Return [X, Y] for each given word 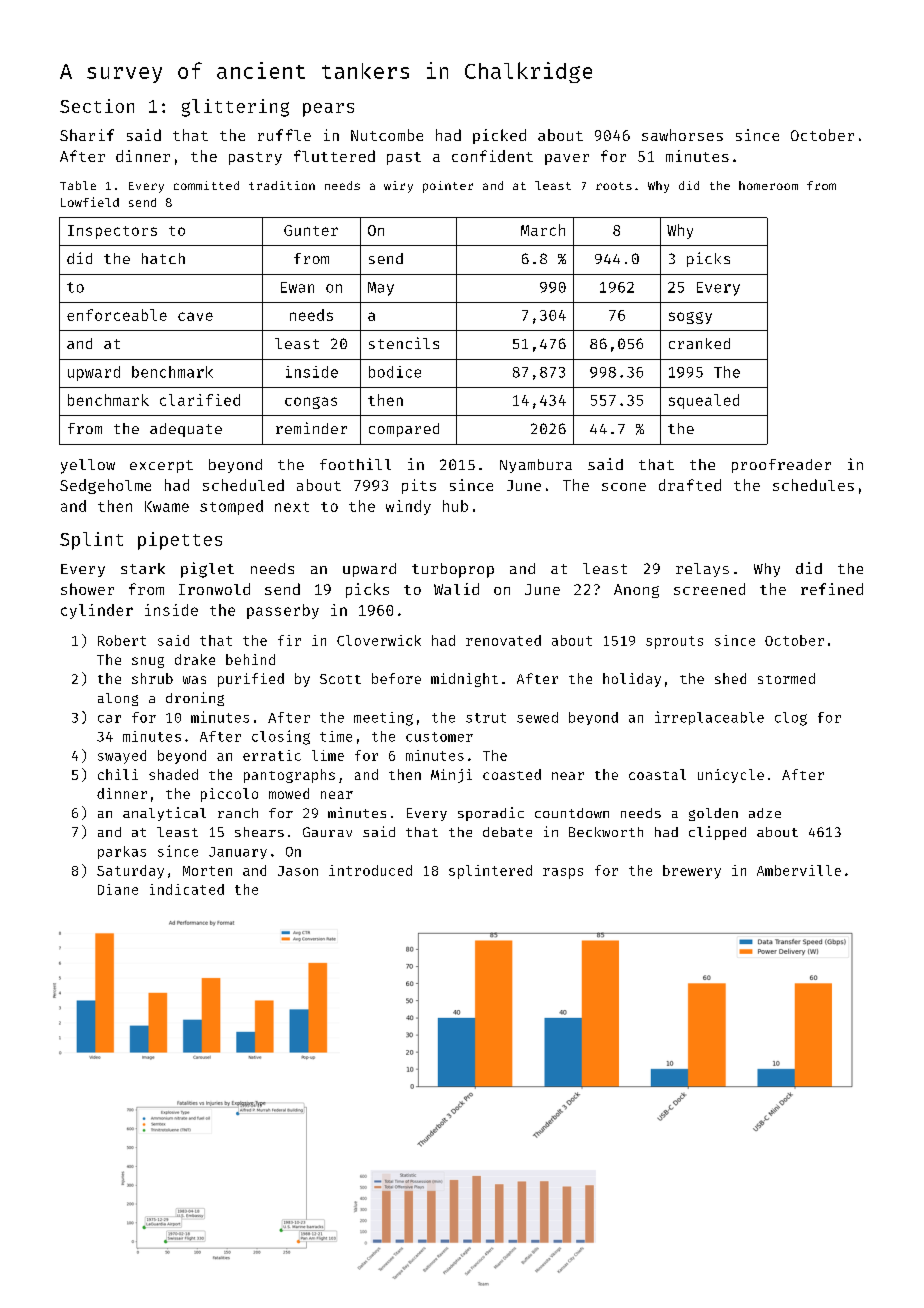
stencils [404, 343]
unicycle [731, 776]
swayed [122, 757]
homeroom [768, 185]
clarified [200, 400]
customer [439, 737]
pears [328, 110]
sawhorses [682, 135]
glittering [235, 108]
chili [118, 774]
